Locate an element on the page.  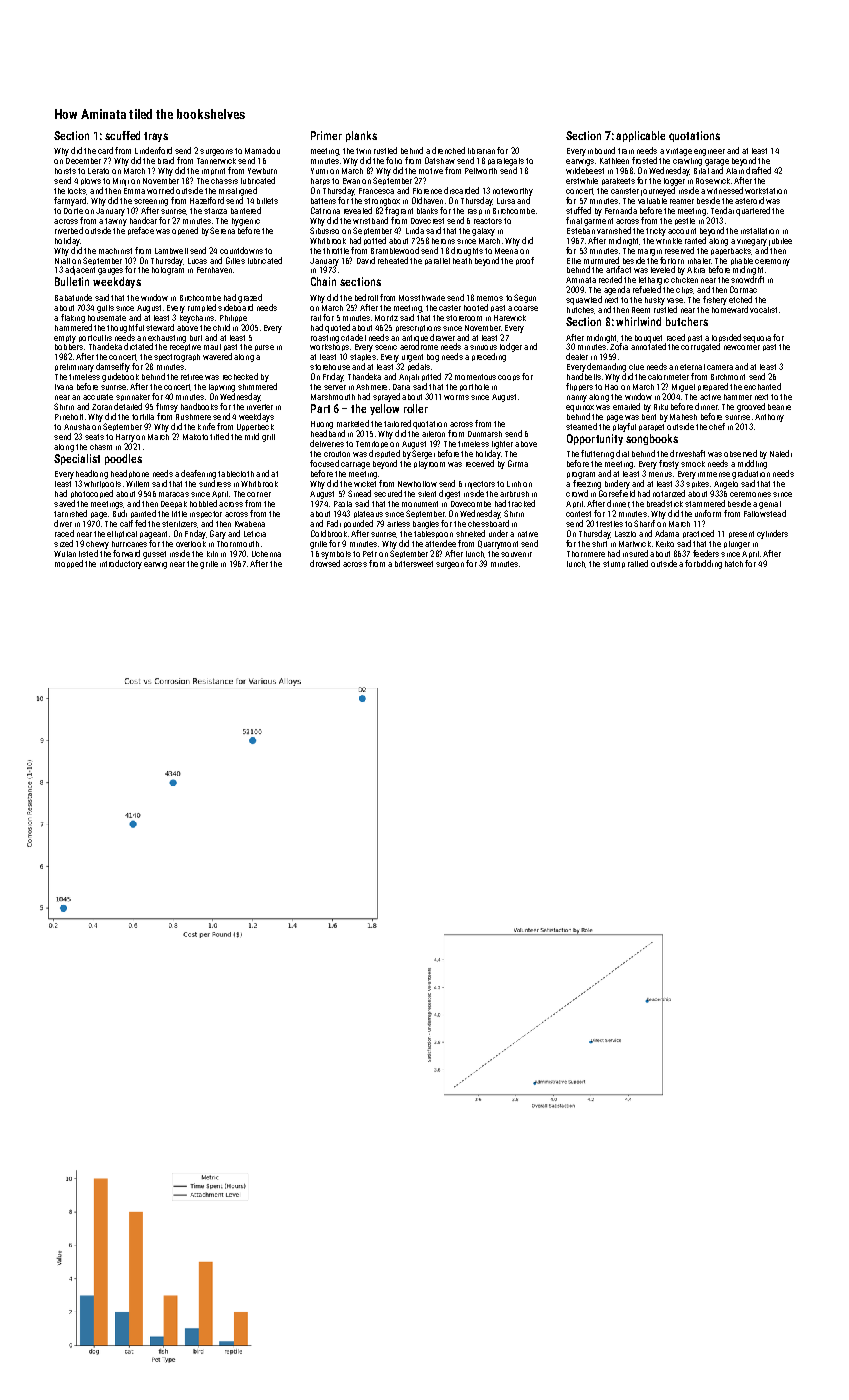
account is located at coordinates (682, 231).
